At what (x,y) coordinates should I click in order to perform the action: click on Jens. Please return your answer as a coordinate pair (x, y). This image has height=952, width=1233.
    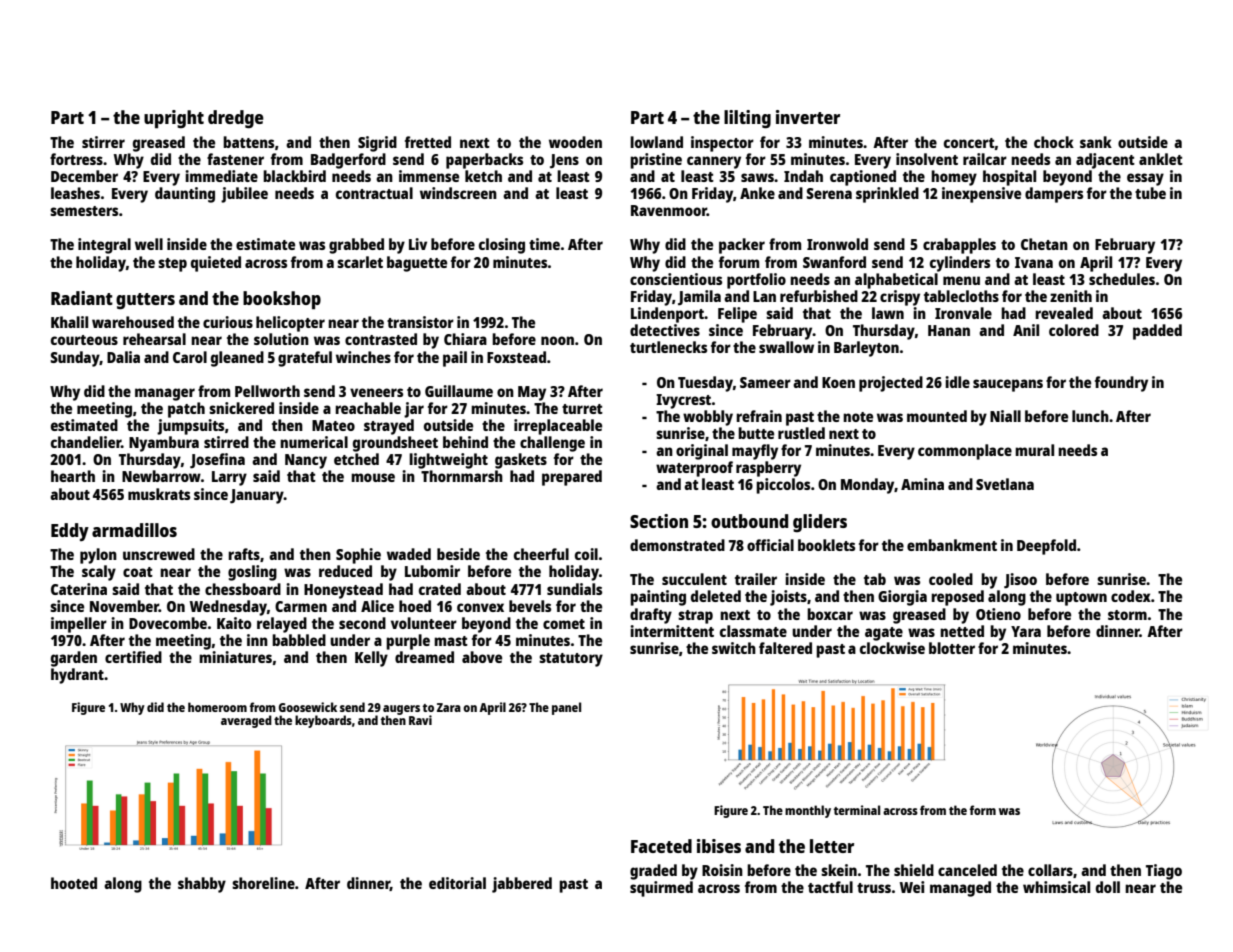
    Looking at the image, I should click on (564, 161).
